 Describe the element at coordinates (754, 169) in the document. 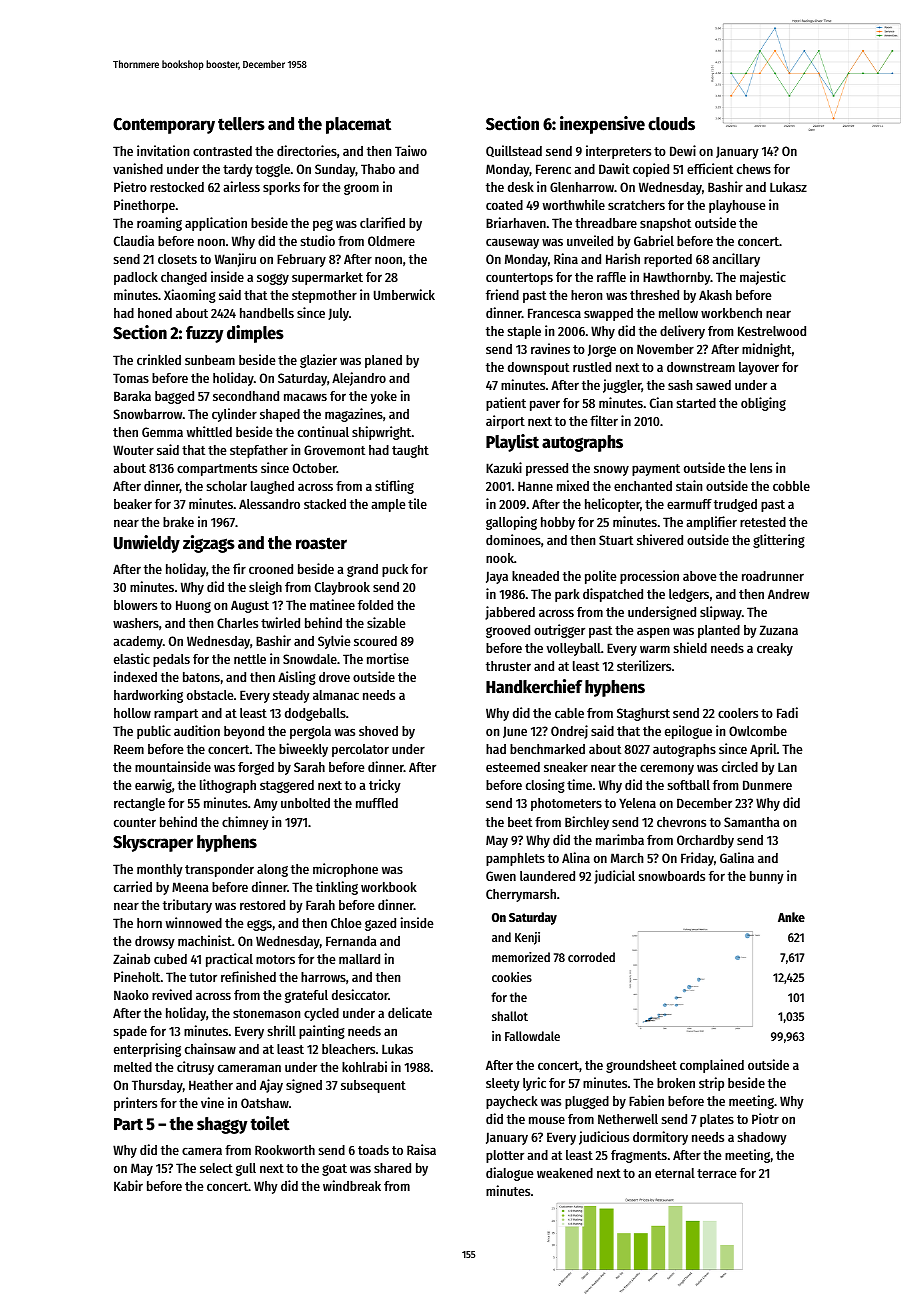

I see `chews` at that location.
